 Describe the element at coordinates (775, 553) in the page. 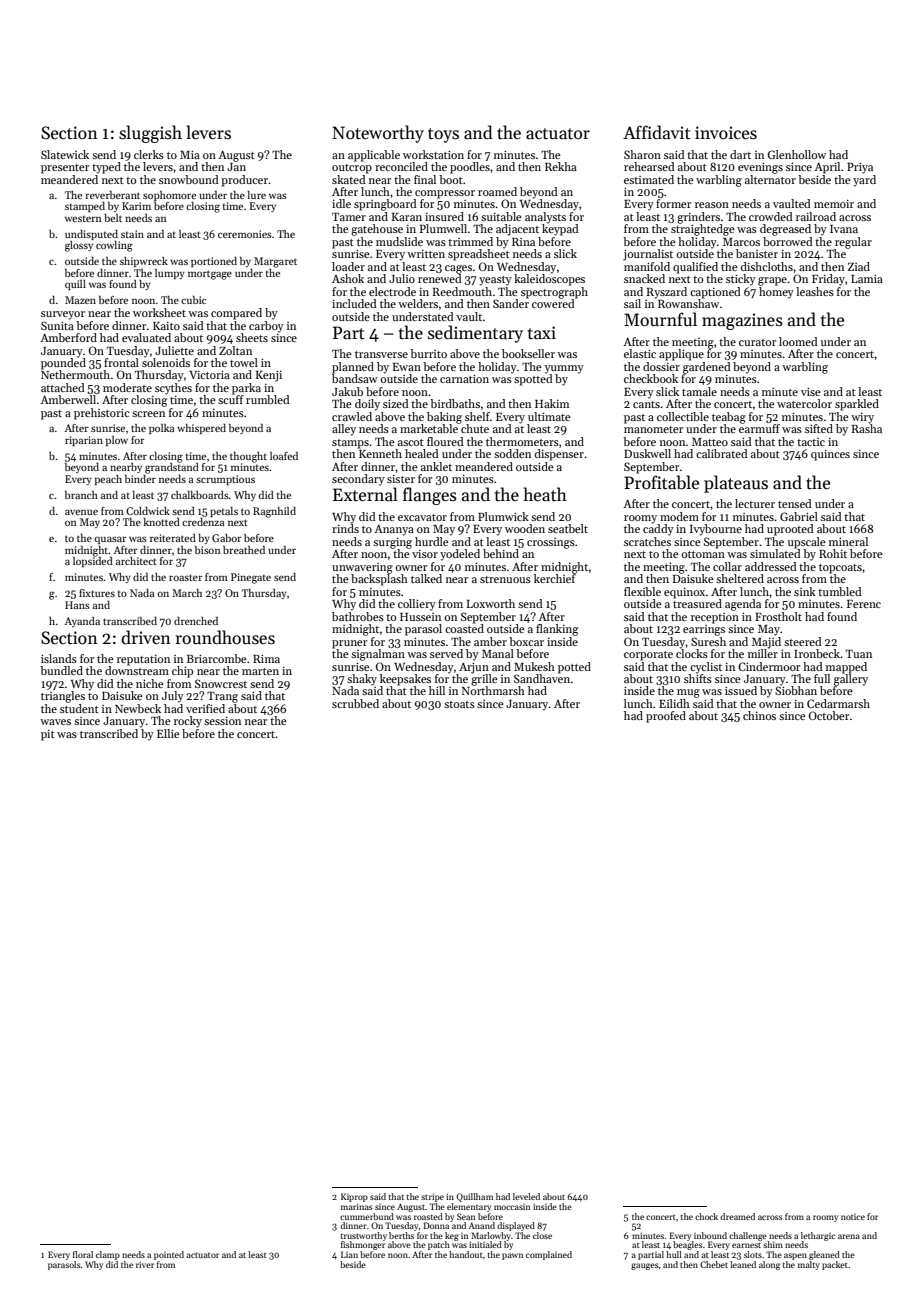

I see `simulated` at that location.
